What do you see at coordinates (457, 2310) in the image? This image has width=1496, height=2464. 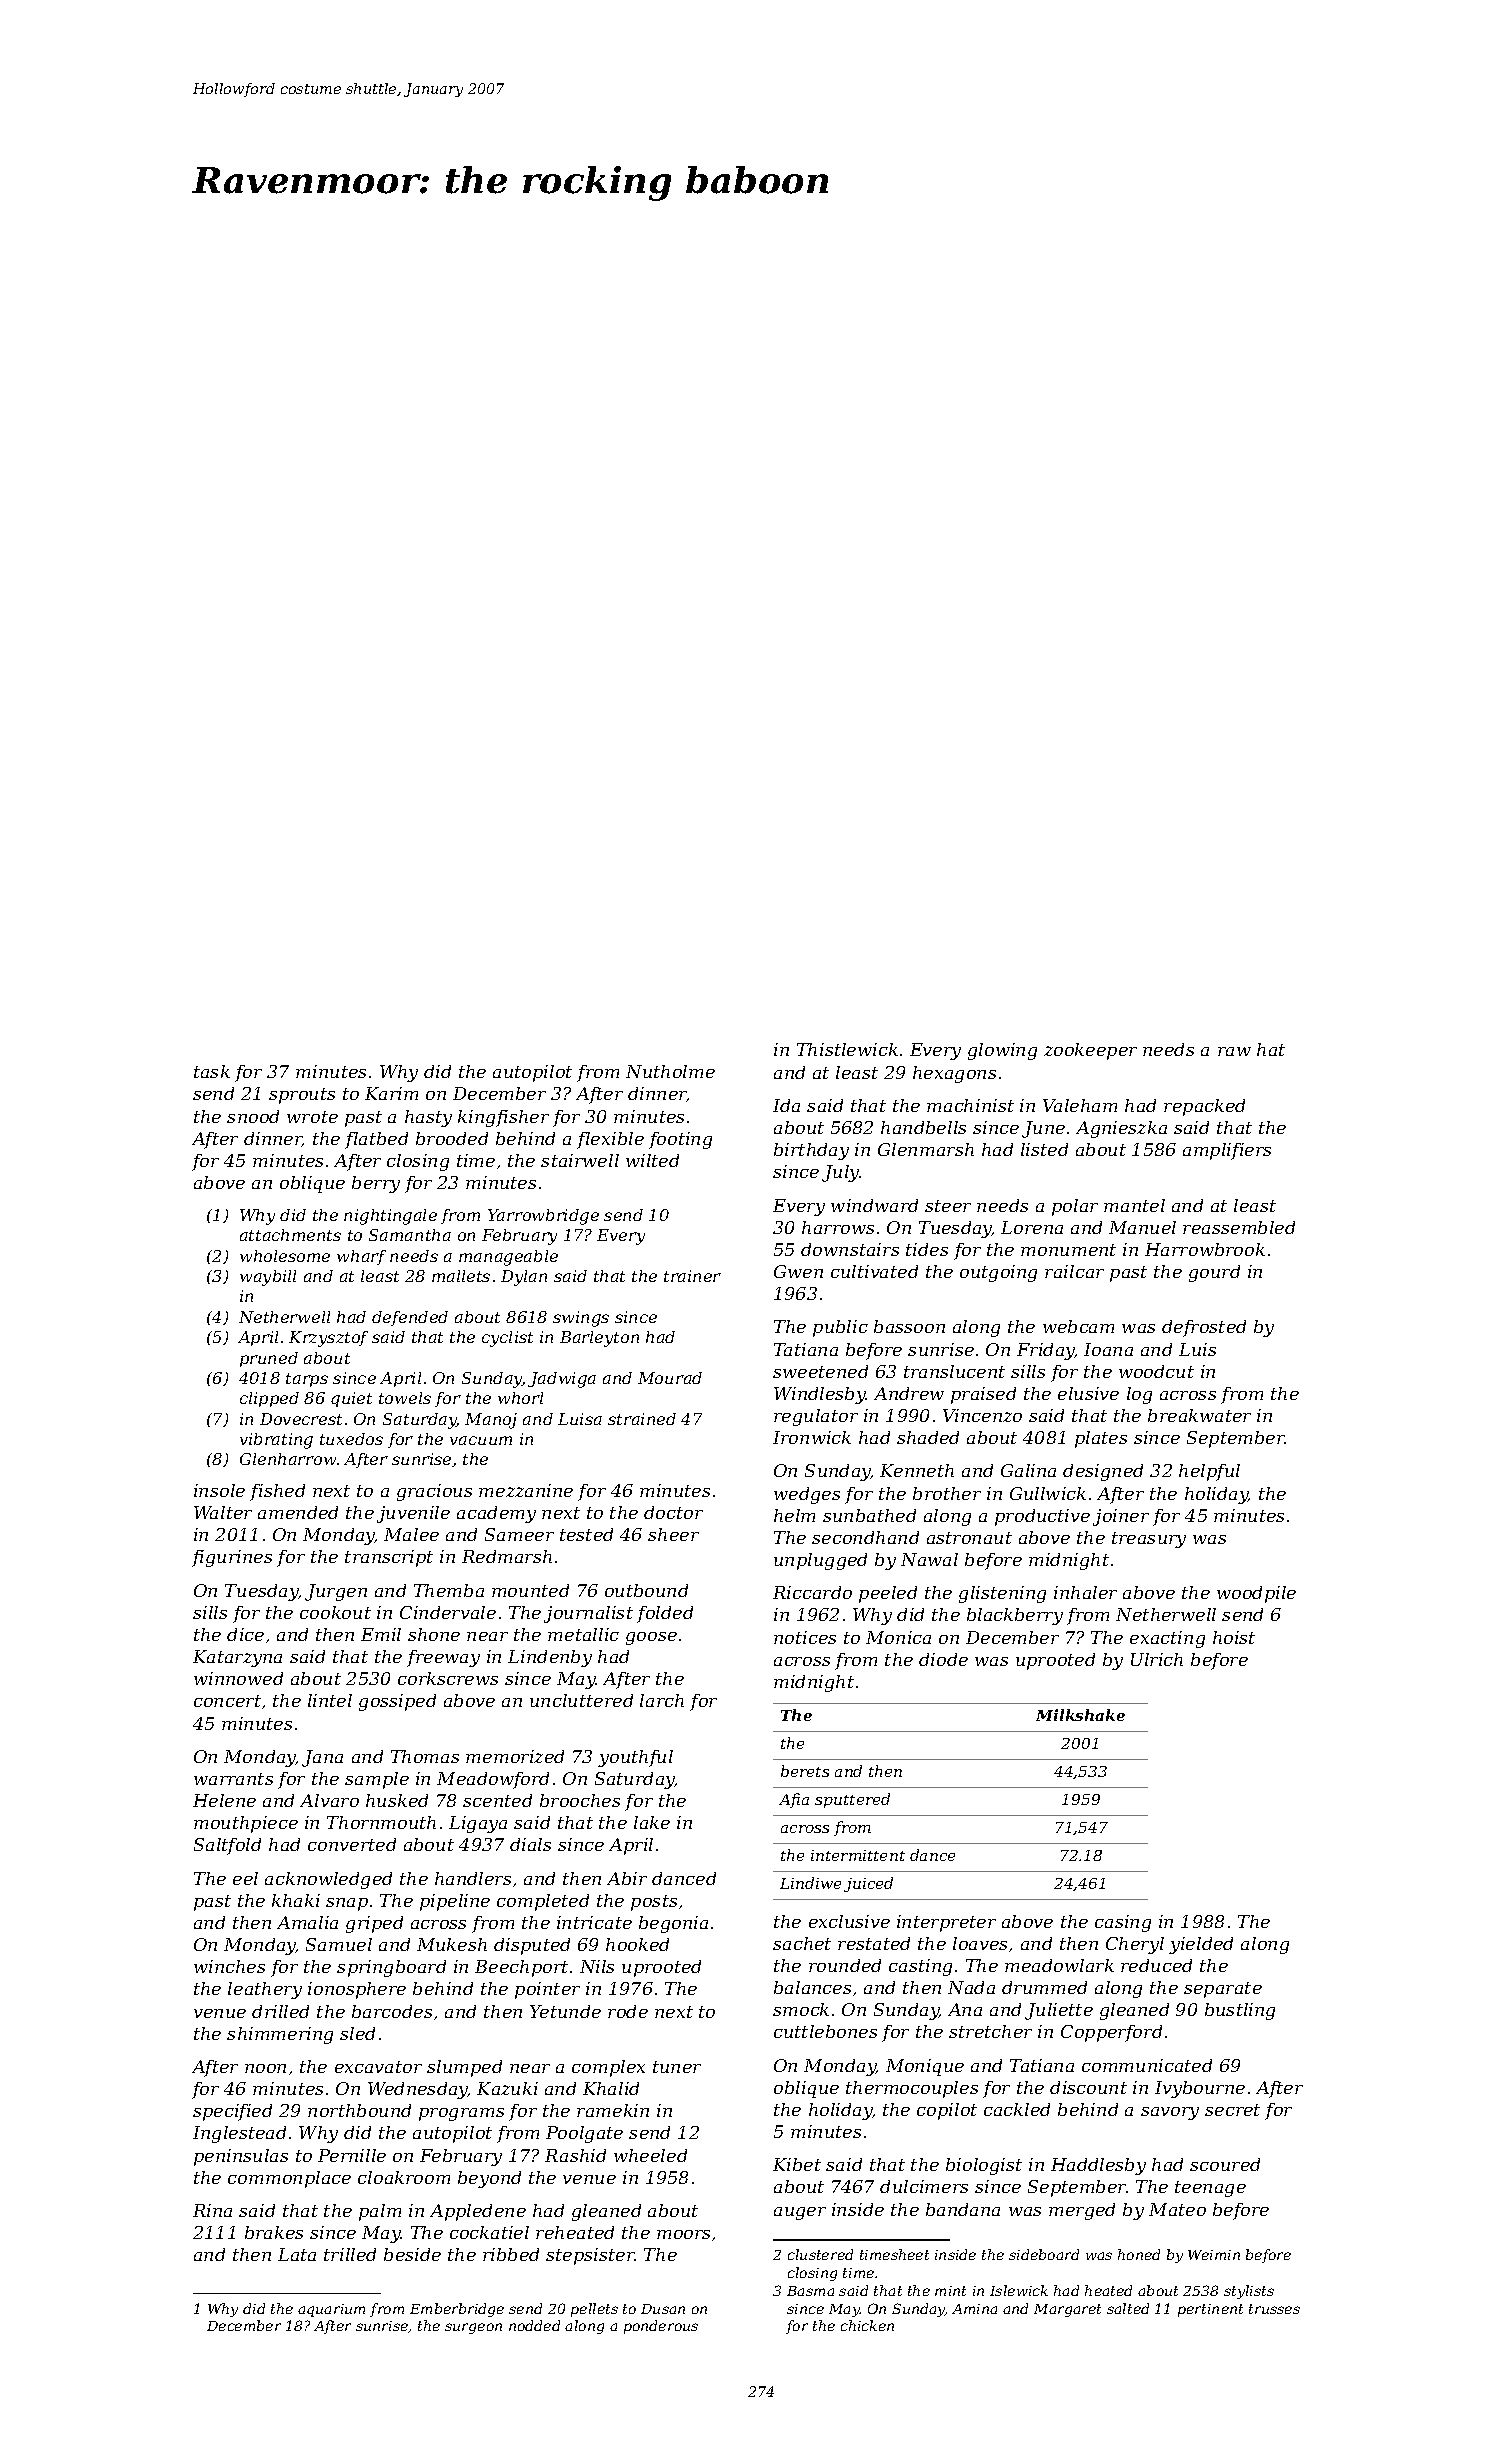 I see `Emberbridge` at bounding box center [457, 2310].
